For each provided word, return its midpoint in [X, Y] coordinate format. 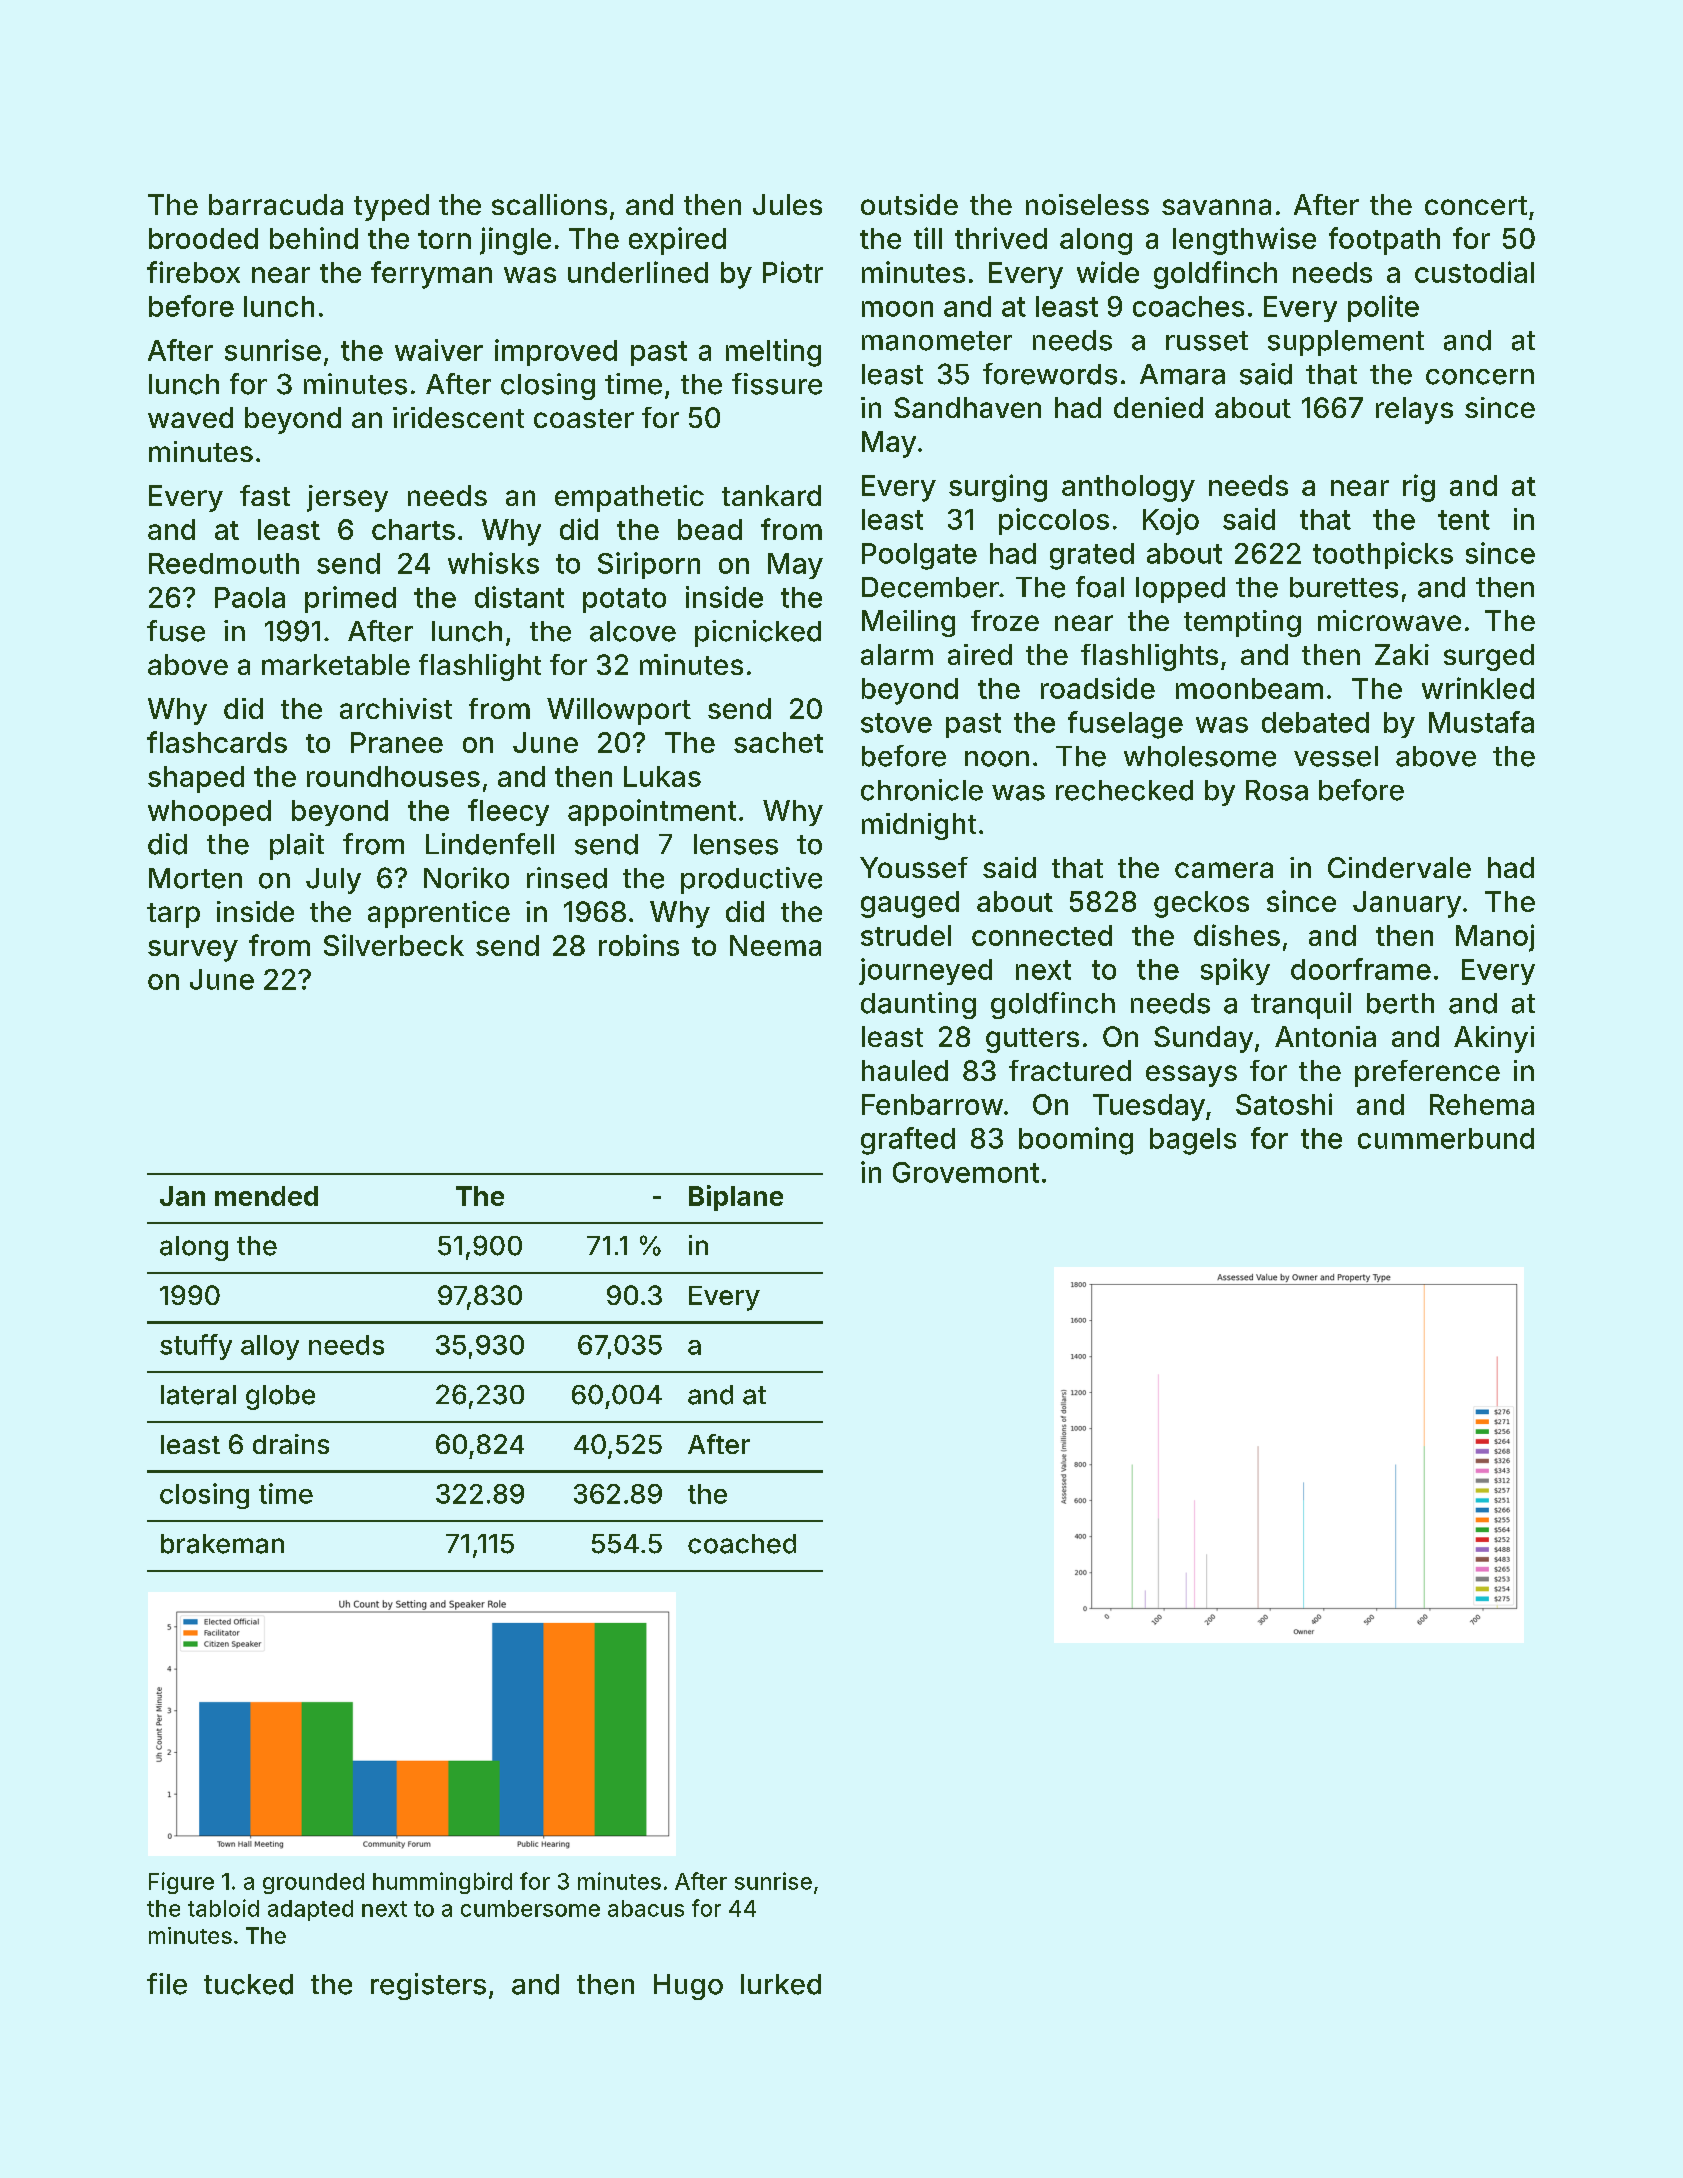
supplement [1346, 343]
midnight [919, 826]
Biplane [736, 1198]
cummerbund [1446, 1138]
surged [1489, 657]
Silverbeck [394, 945]
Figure [181, 1883]
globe [280, 1397]
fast [265, 495]
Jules [787, 204]
